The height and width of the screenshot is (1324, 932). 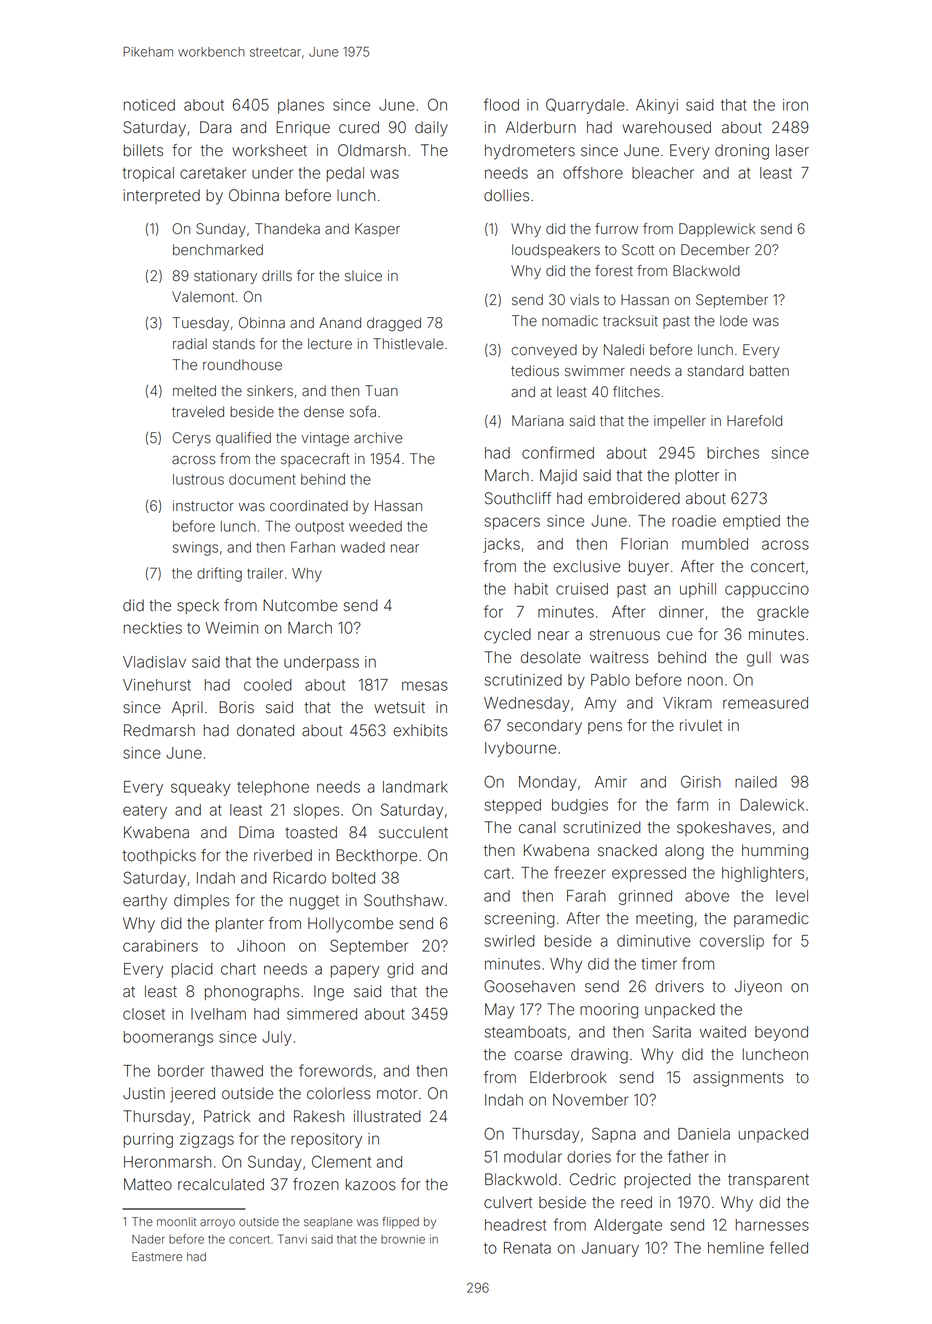 What do you see at coordinates (190, 344) in the screenshot?
I see `radial` at bounding box center [190, 344].
